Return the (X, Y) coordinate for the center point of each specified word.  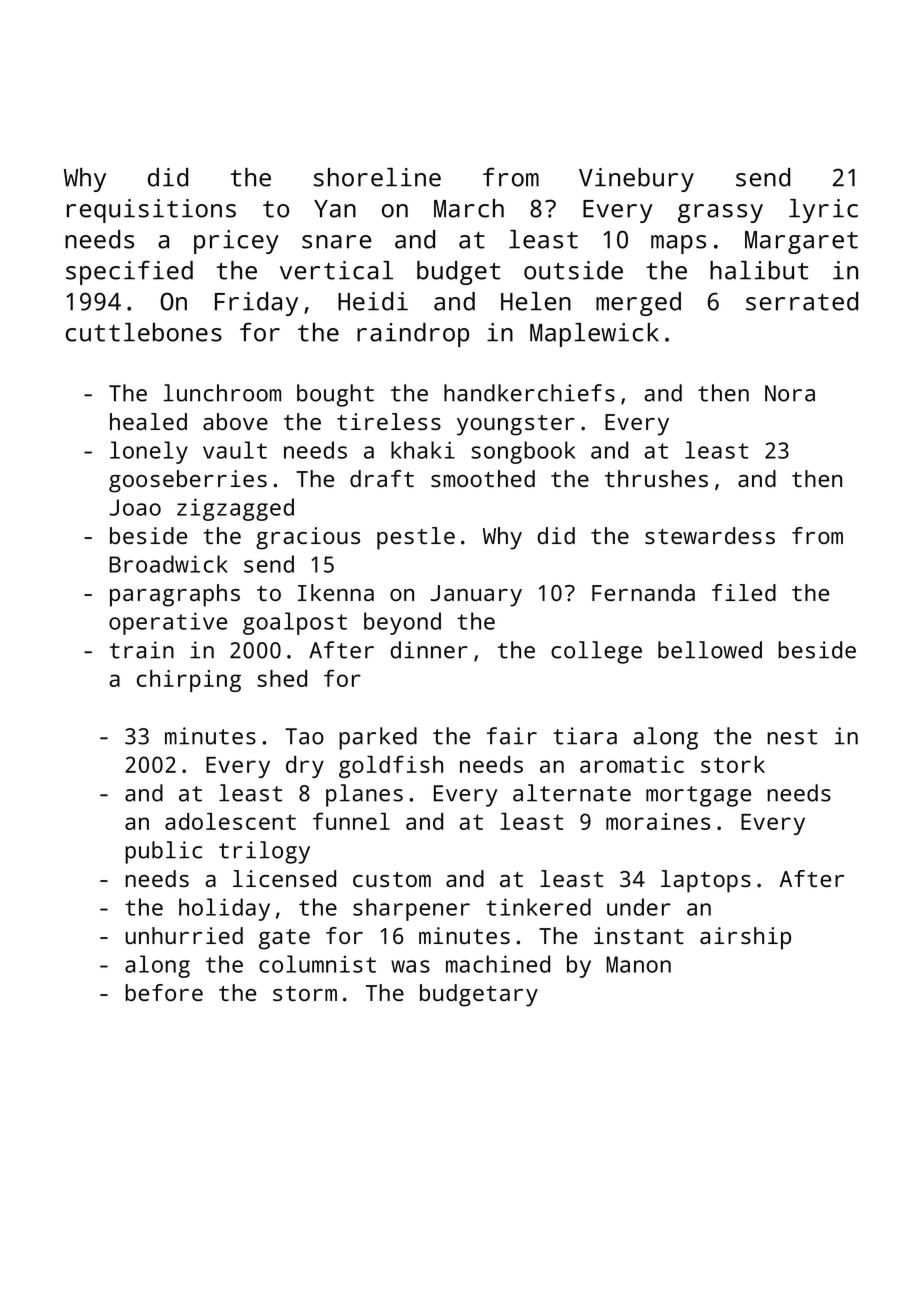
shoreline (377, 177)
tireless (389, 421)
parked (378, 738)
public (163, 852)
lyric (823, 211)
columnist (317, 964)
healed (148, 421)
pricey (236, 242)
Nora (790, 393)
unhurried (184, 935)
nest (792, 737)
